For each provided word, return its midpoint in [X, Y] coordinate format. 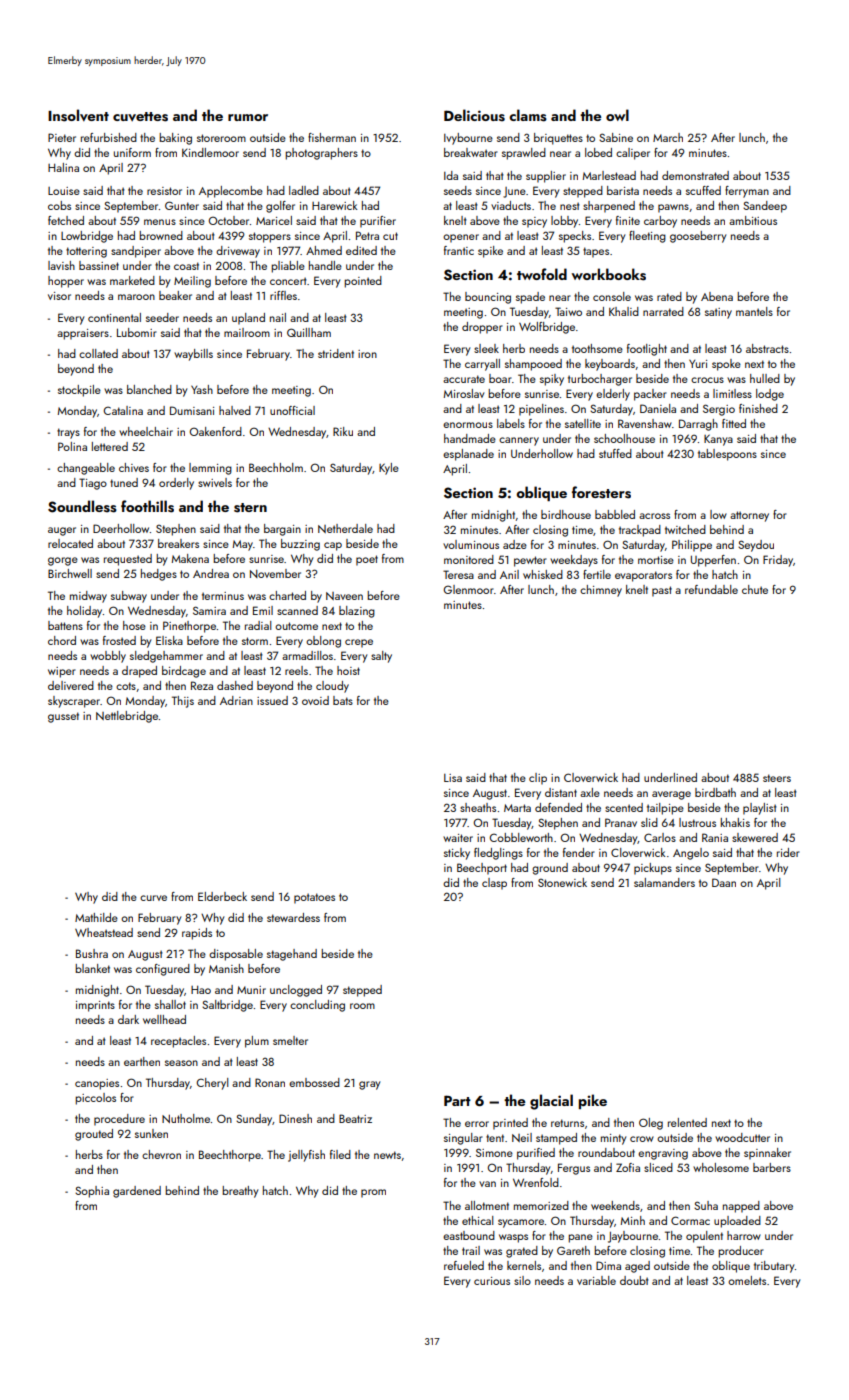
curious [492, 1281]
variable [596, 1280]
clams [528, 115]
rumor [248, 117]
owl [617, 115]
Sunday [254, 1120]
